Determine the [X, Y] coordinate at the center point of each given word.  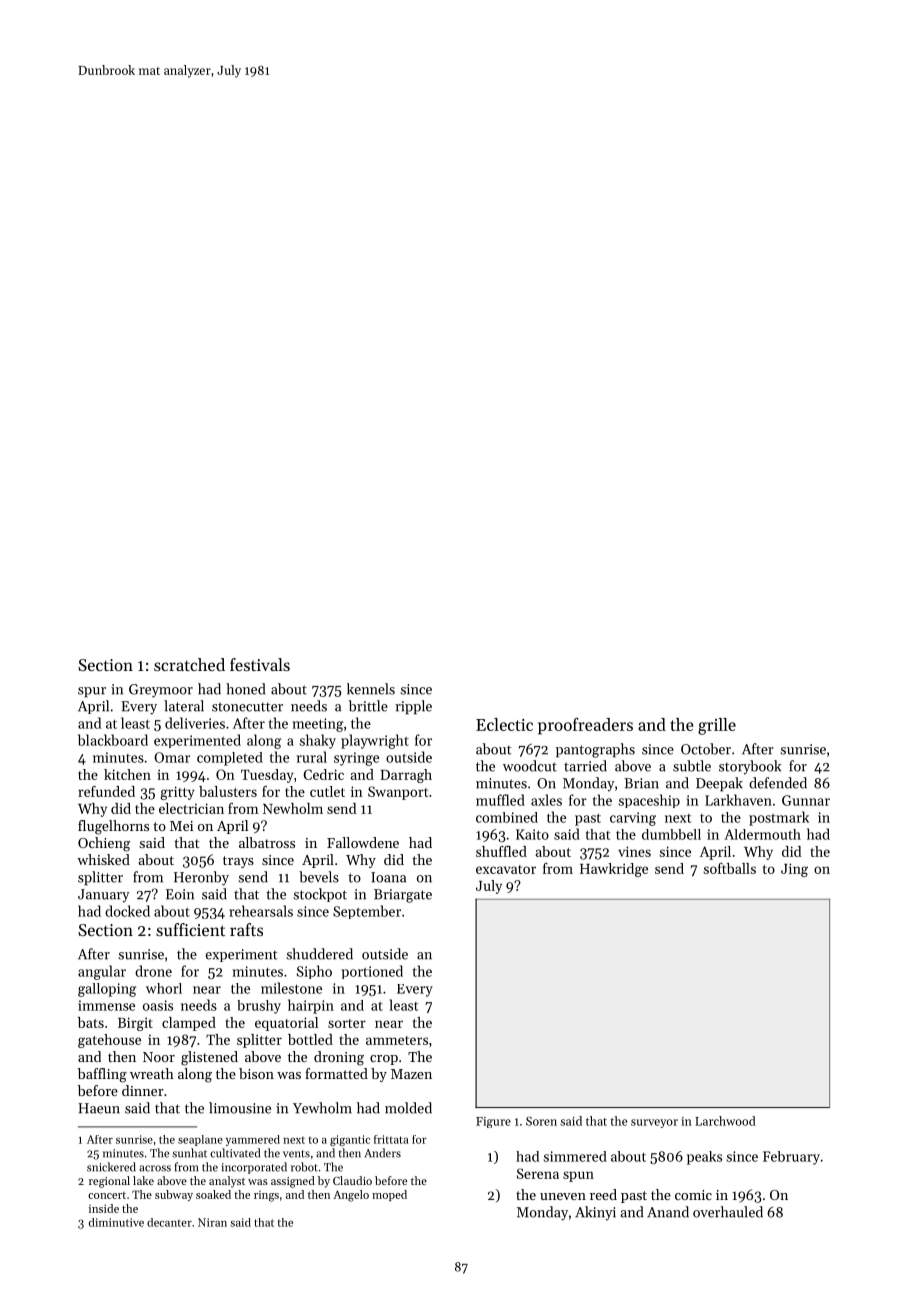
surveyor [654, 1123]
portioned [372, 972]
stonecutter [247, 707]
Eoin [180, 894]
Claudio [352, 1180]
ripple [413, 707]
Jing [794, 870]
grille [717, 726]
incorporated [254, 1168]
